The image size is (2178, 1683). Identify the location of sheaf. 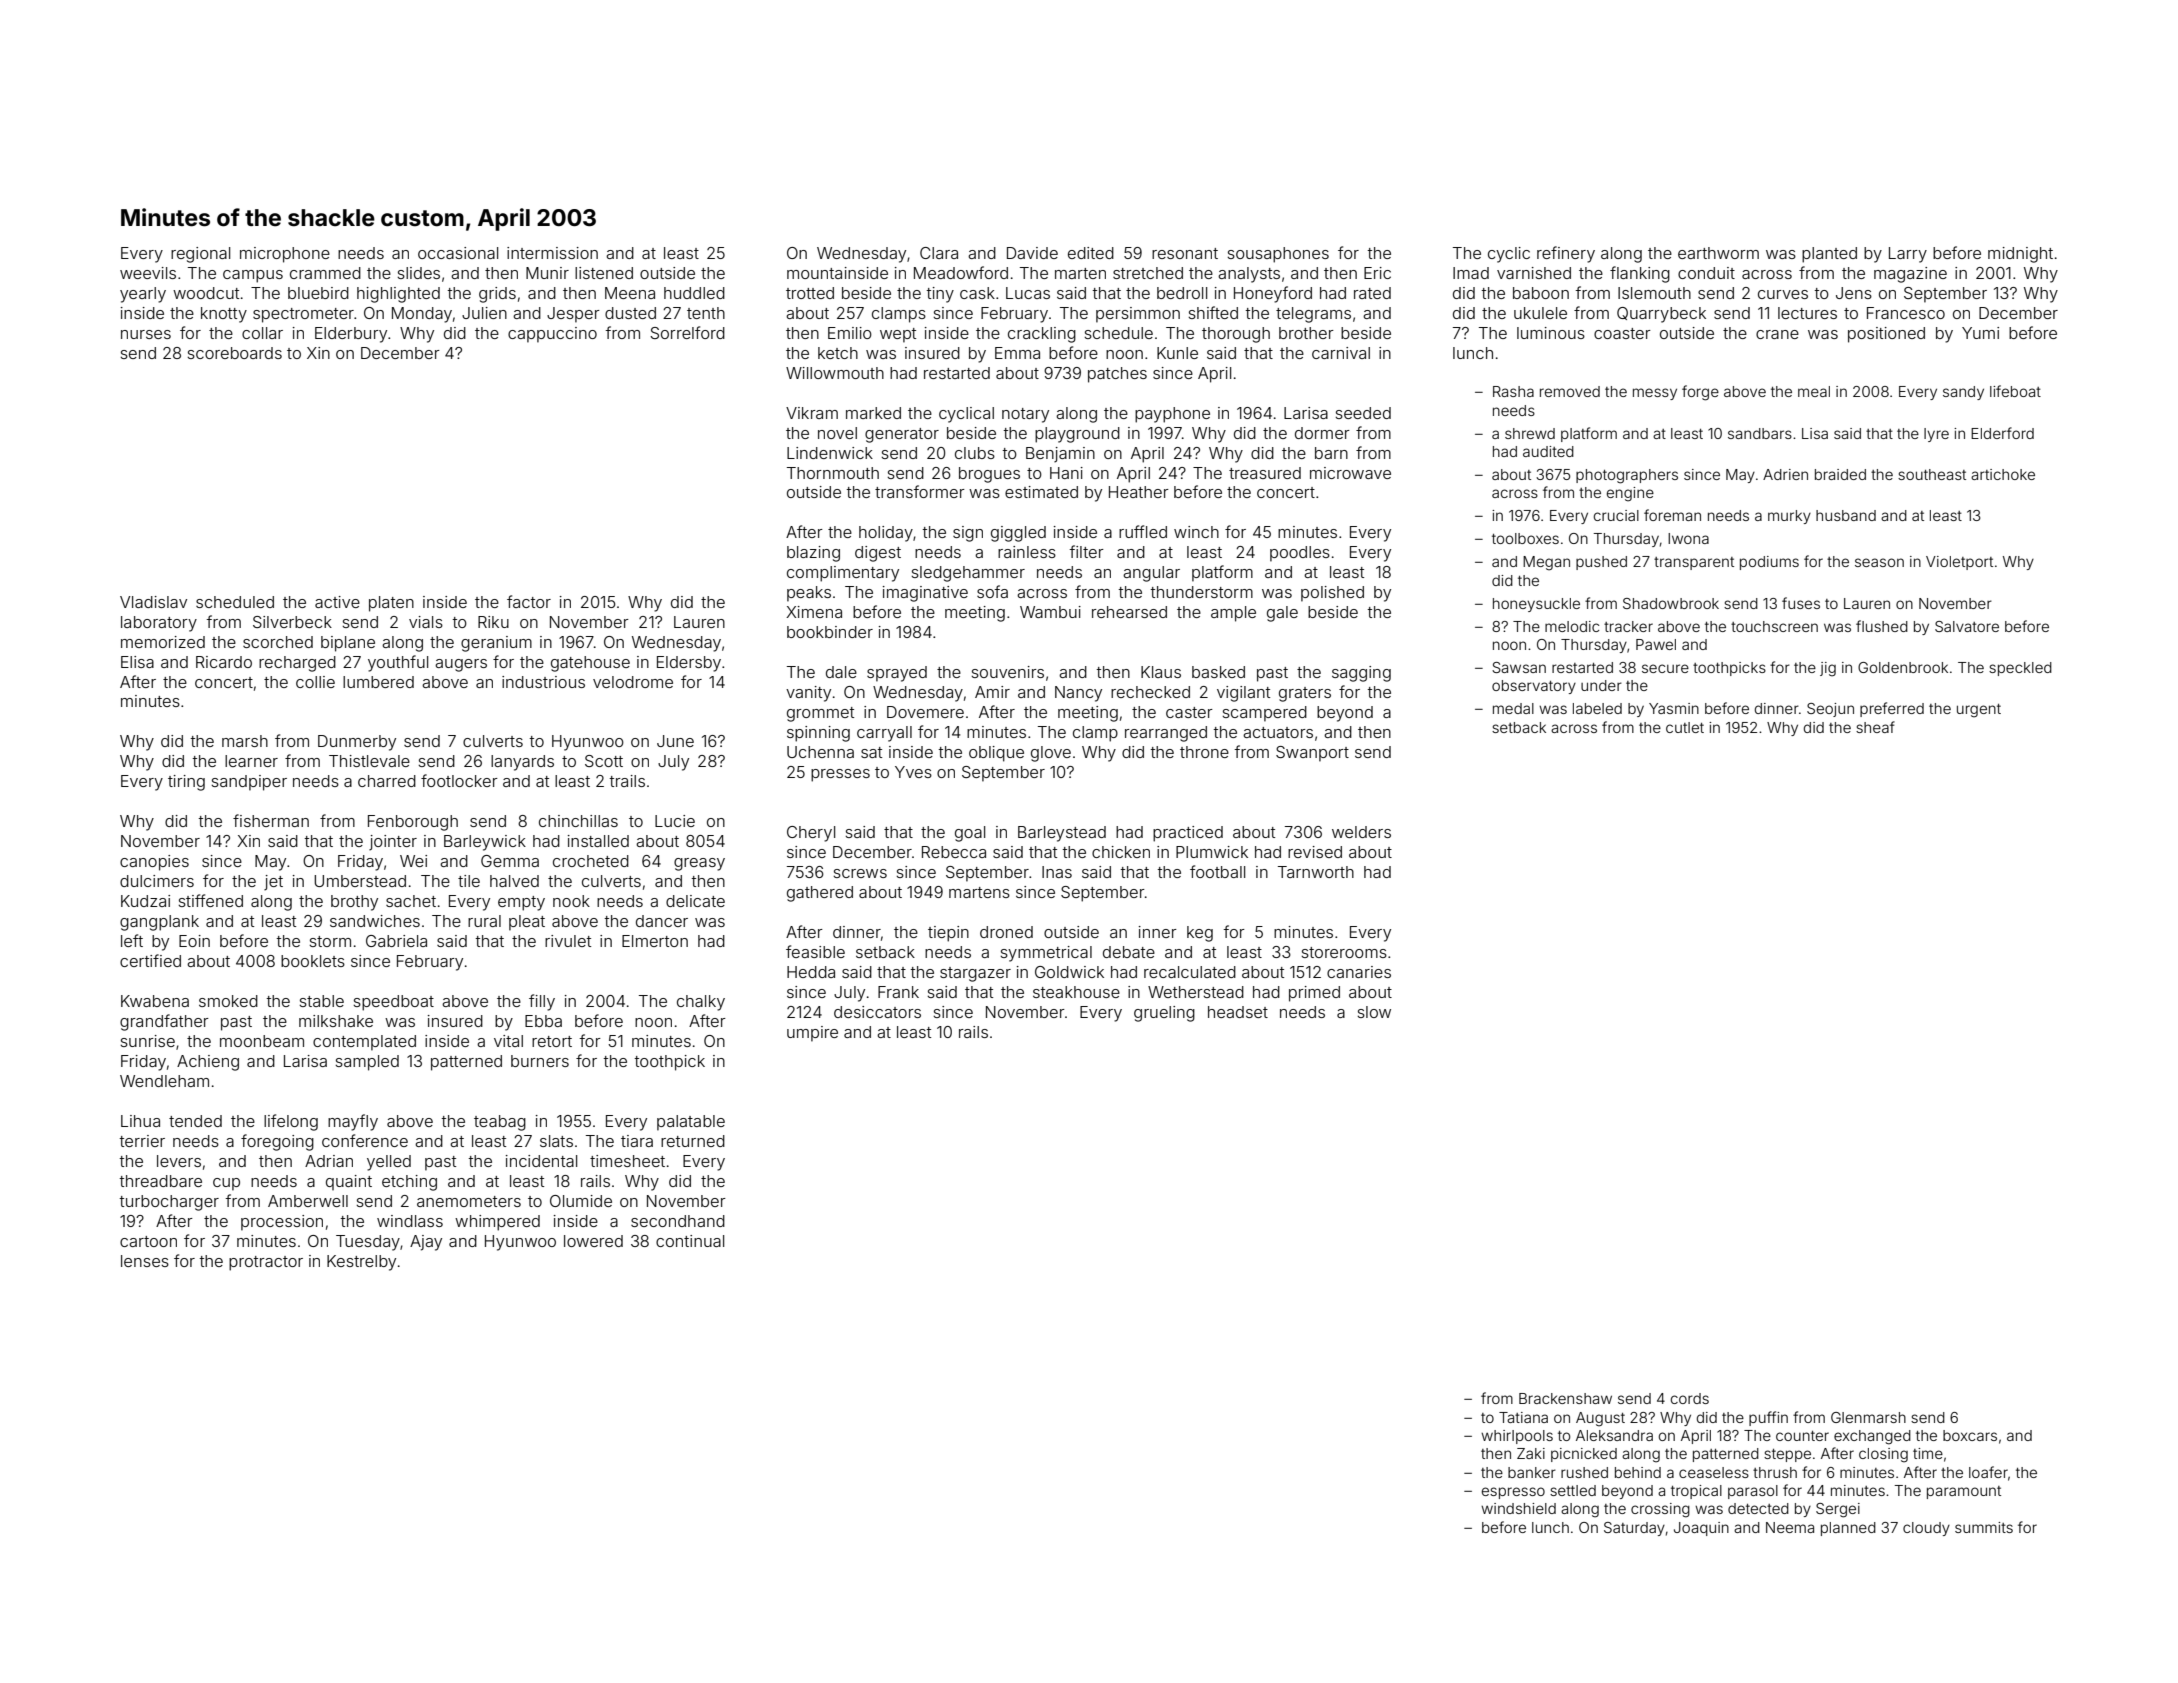
(1875, 727).
